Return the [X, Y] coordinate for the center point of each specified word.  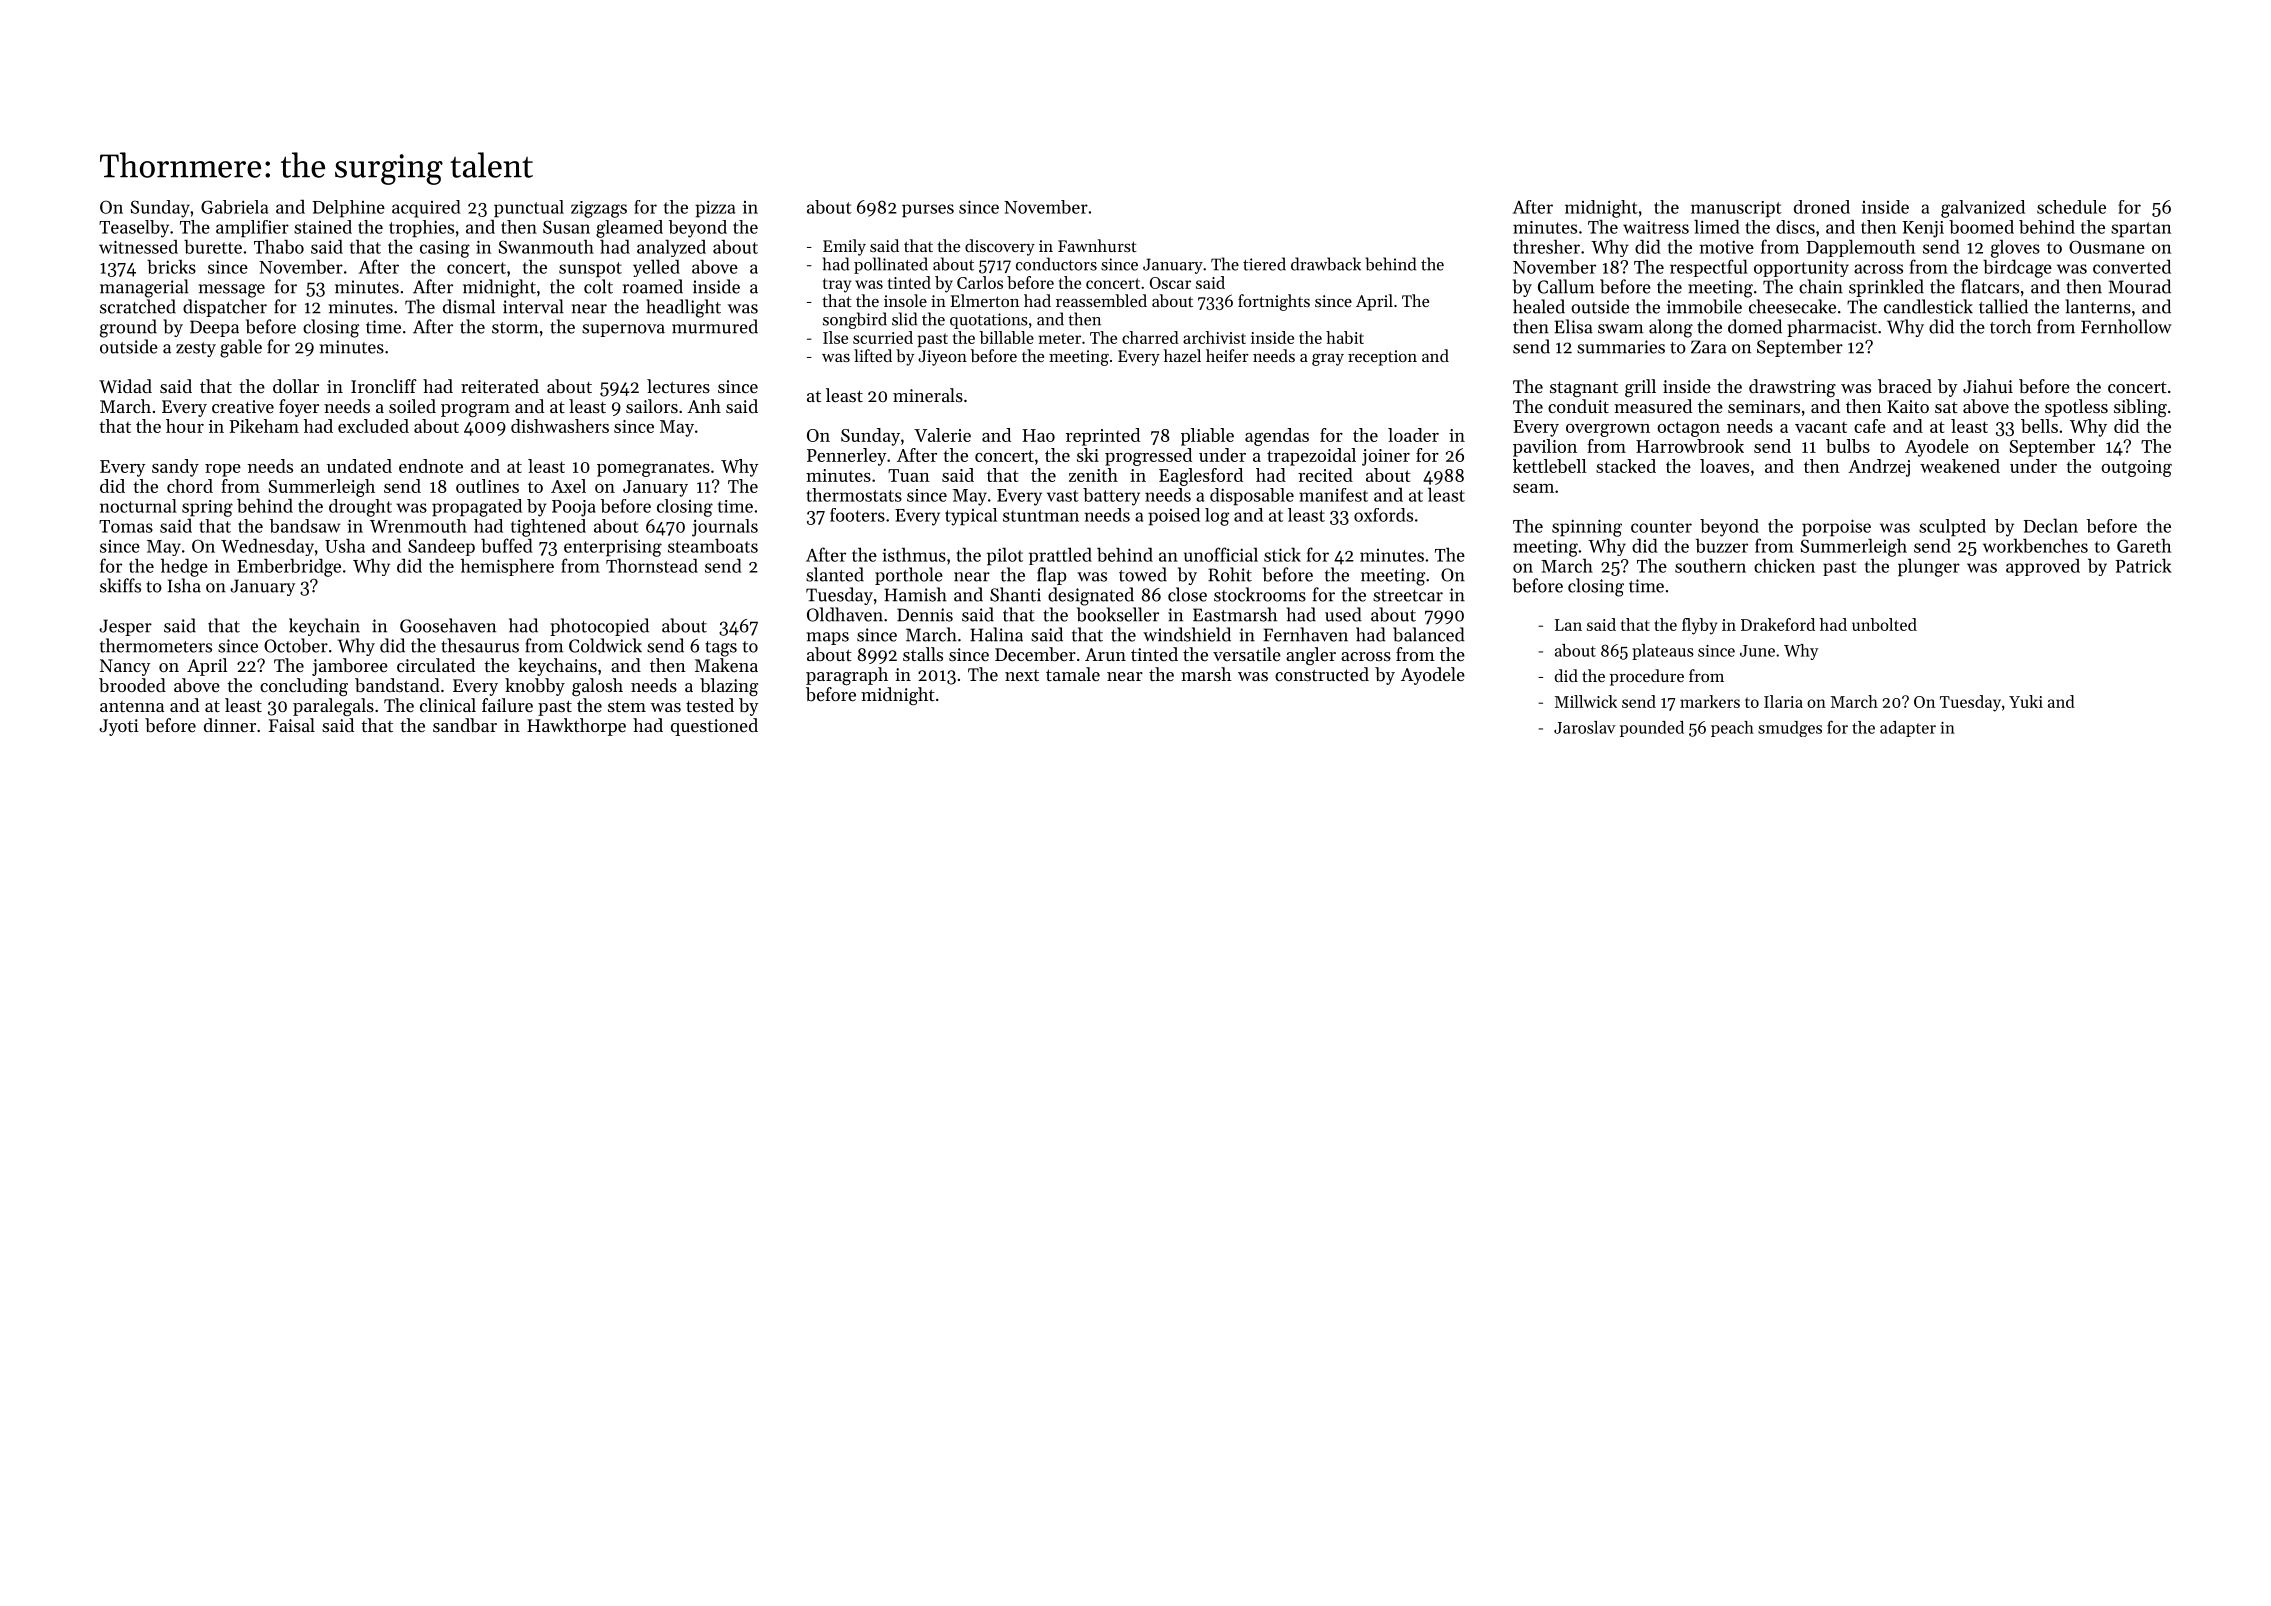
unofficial [1221, 554]
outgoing [2136, 468]
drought [360, 508]
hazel [1182, 355]
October [296, 645]
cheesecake [1792, 306]
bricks [171, 266]
